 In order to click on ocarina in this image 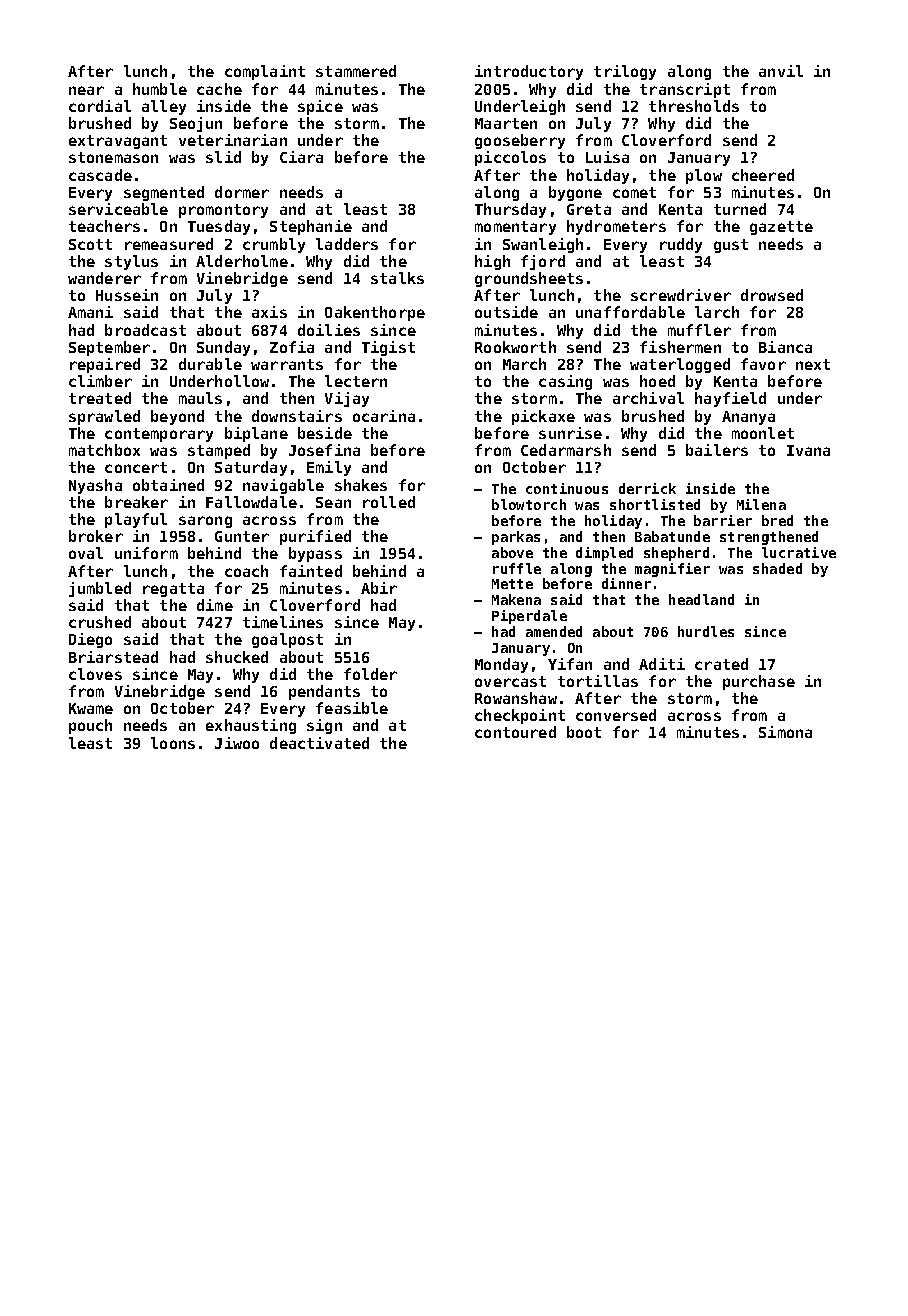, I will do `click(384, 416)`.
